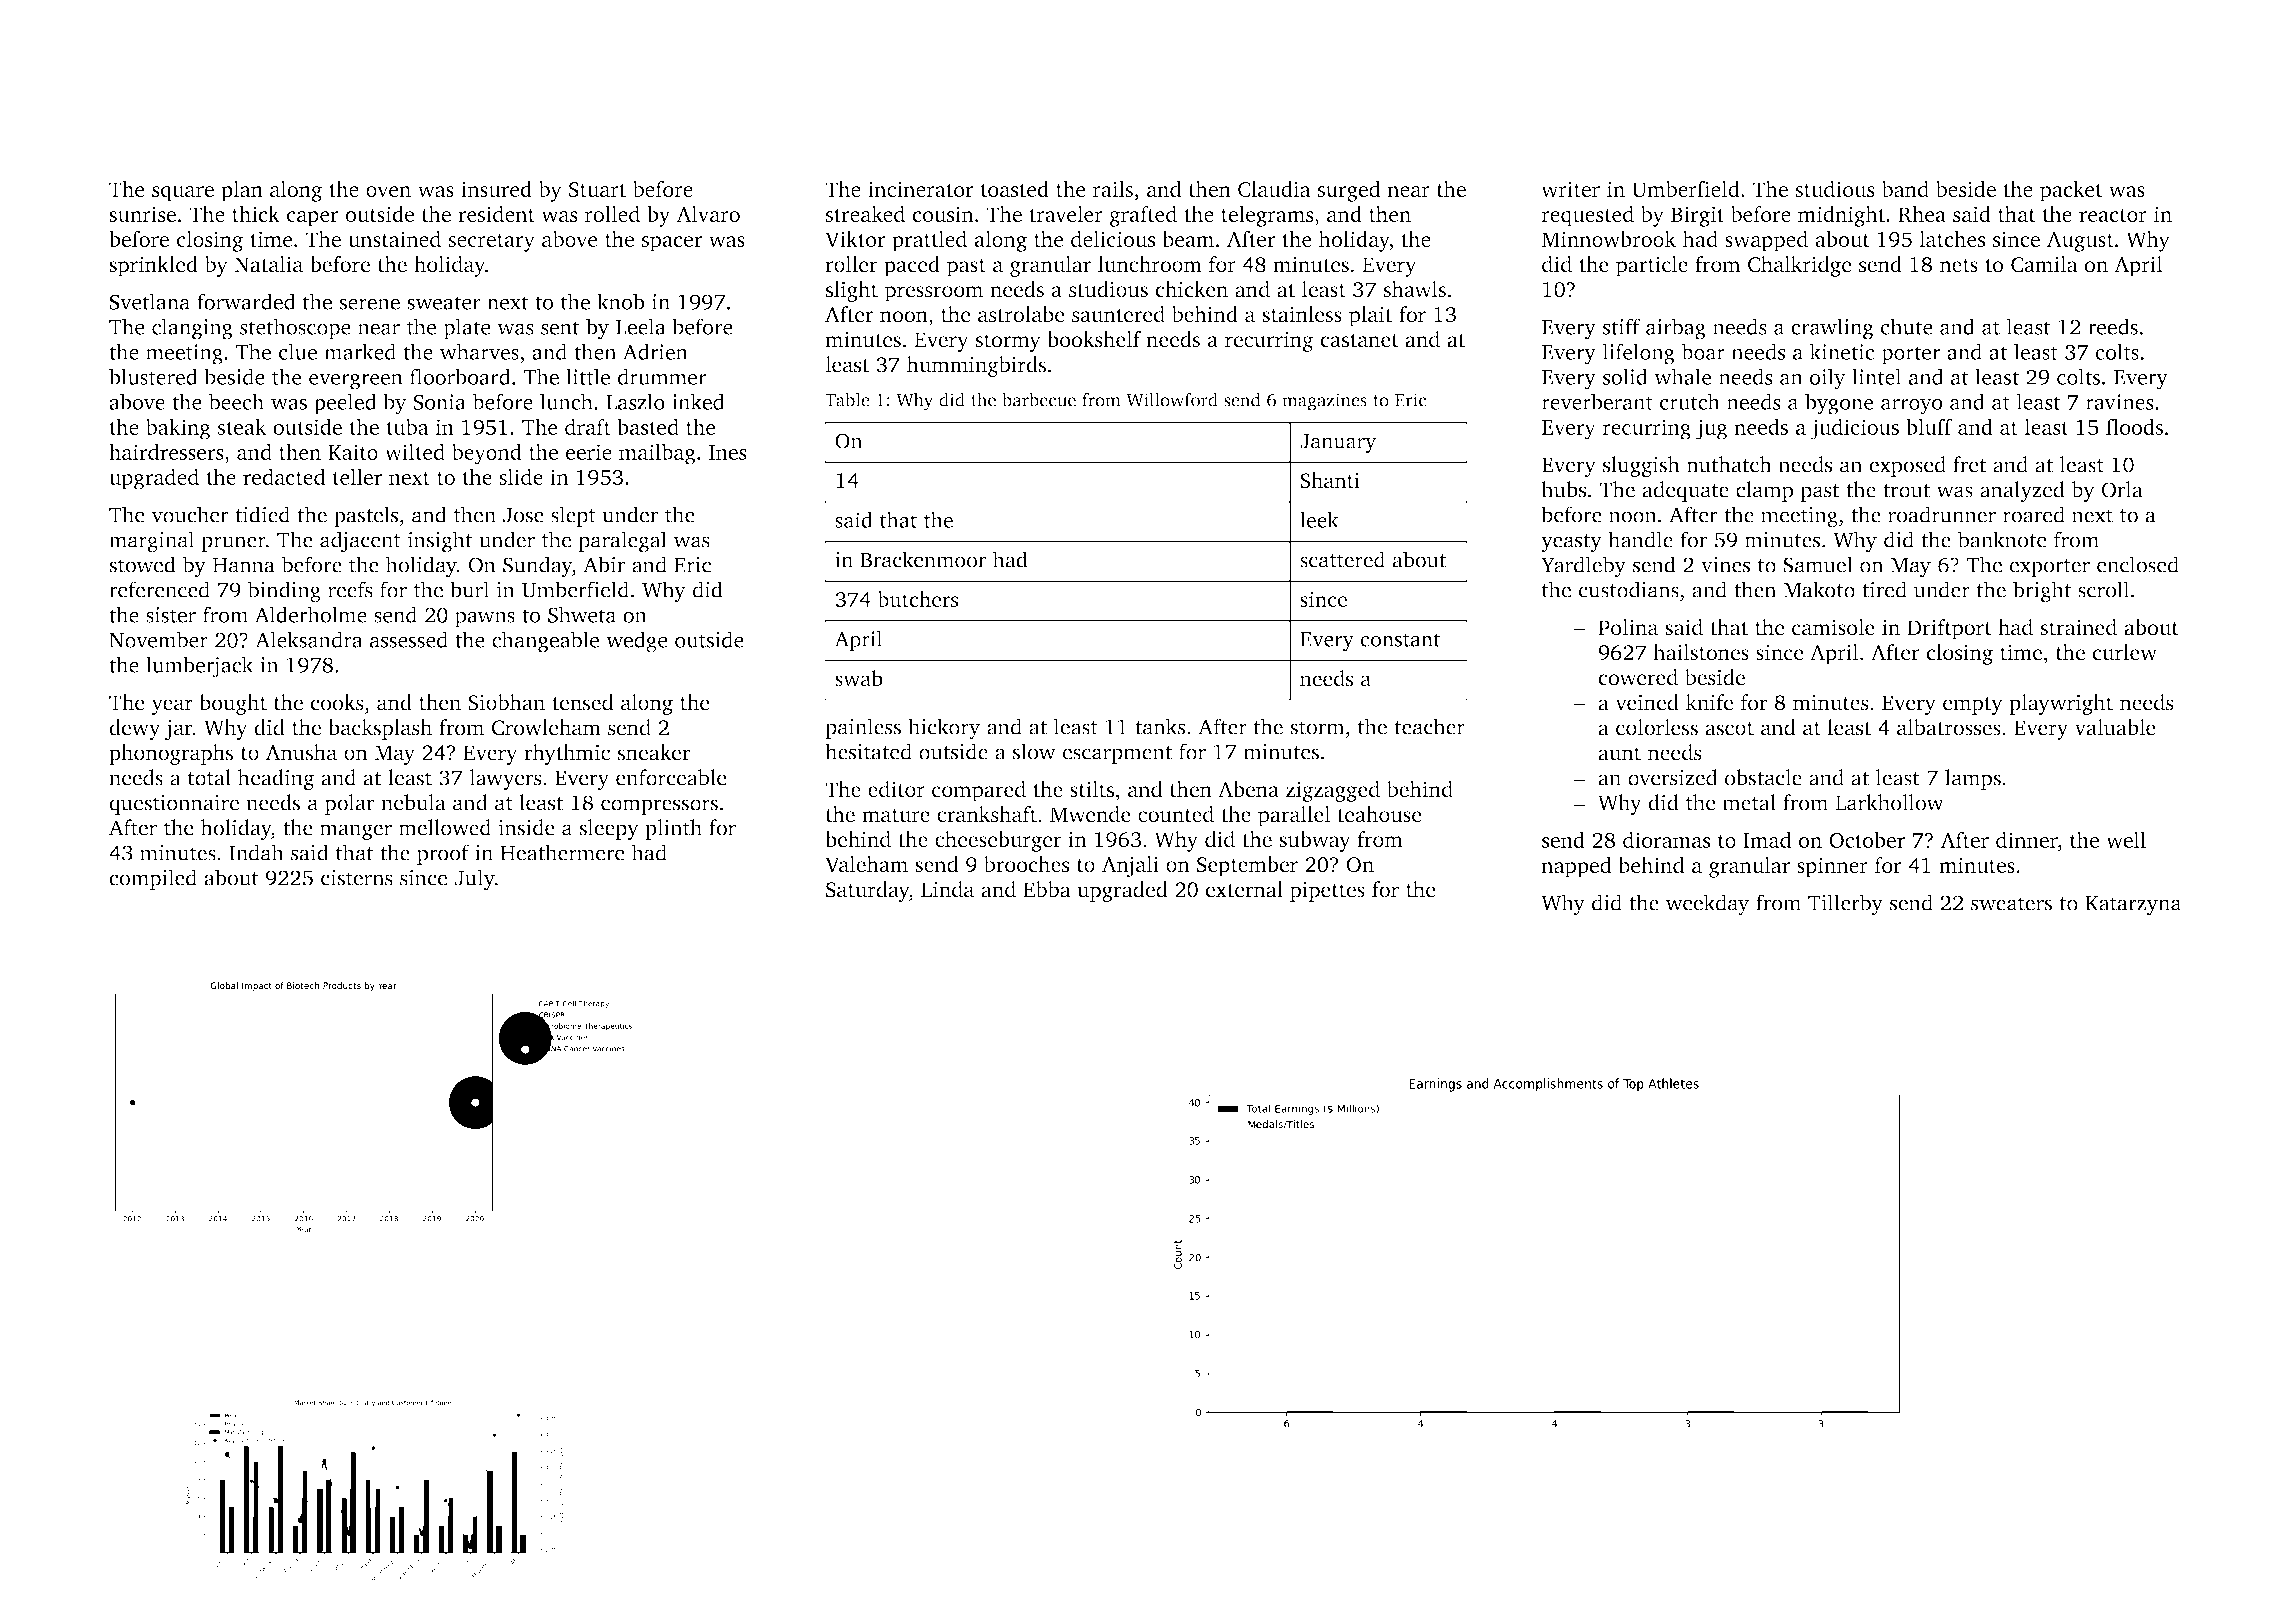 This screenshot has height=1620, width=2292. What do you see at coordinates (1877, 376) in the screenshot?
I see `lintel` at bounding box center [1877, 376].
